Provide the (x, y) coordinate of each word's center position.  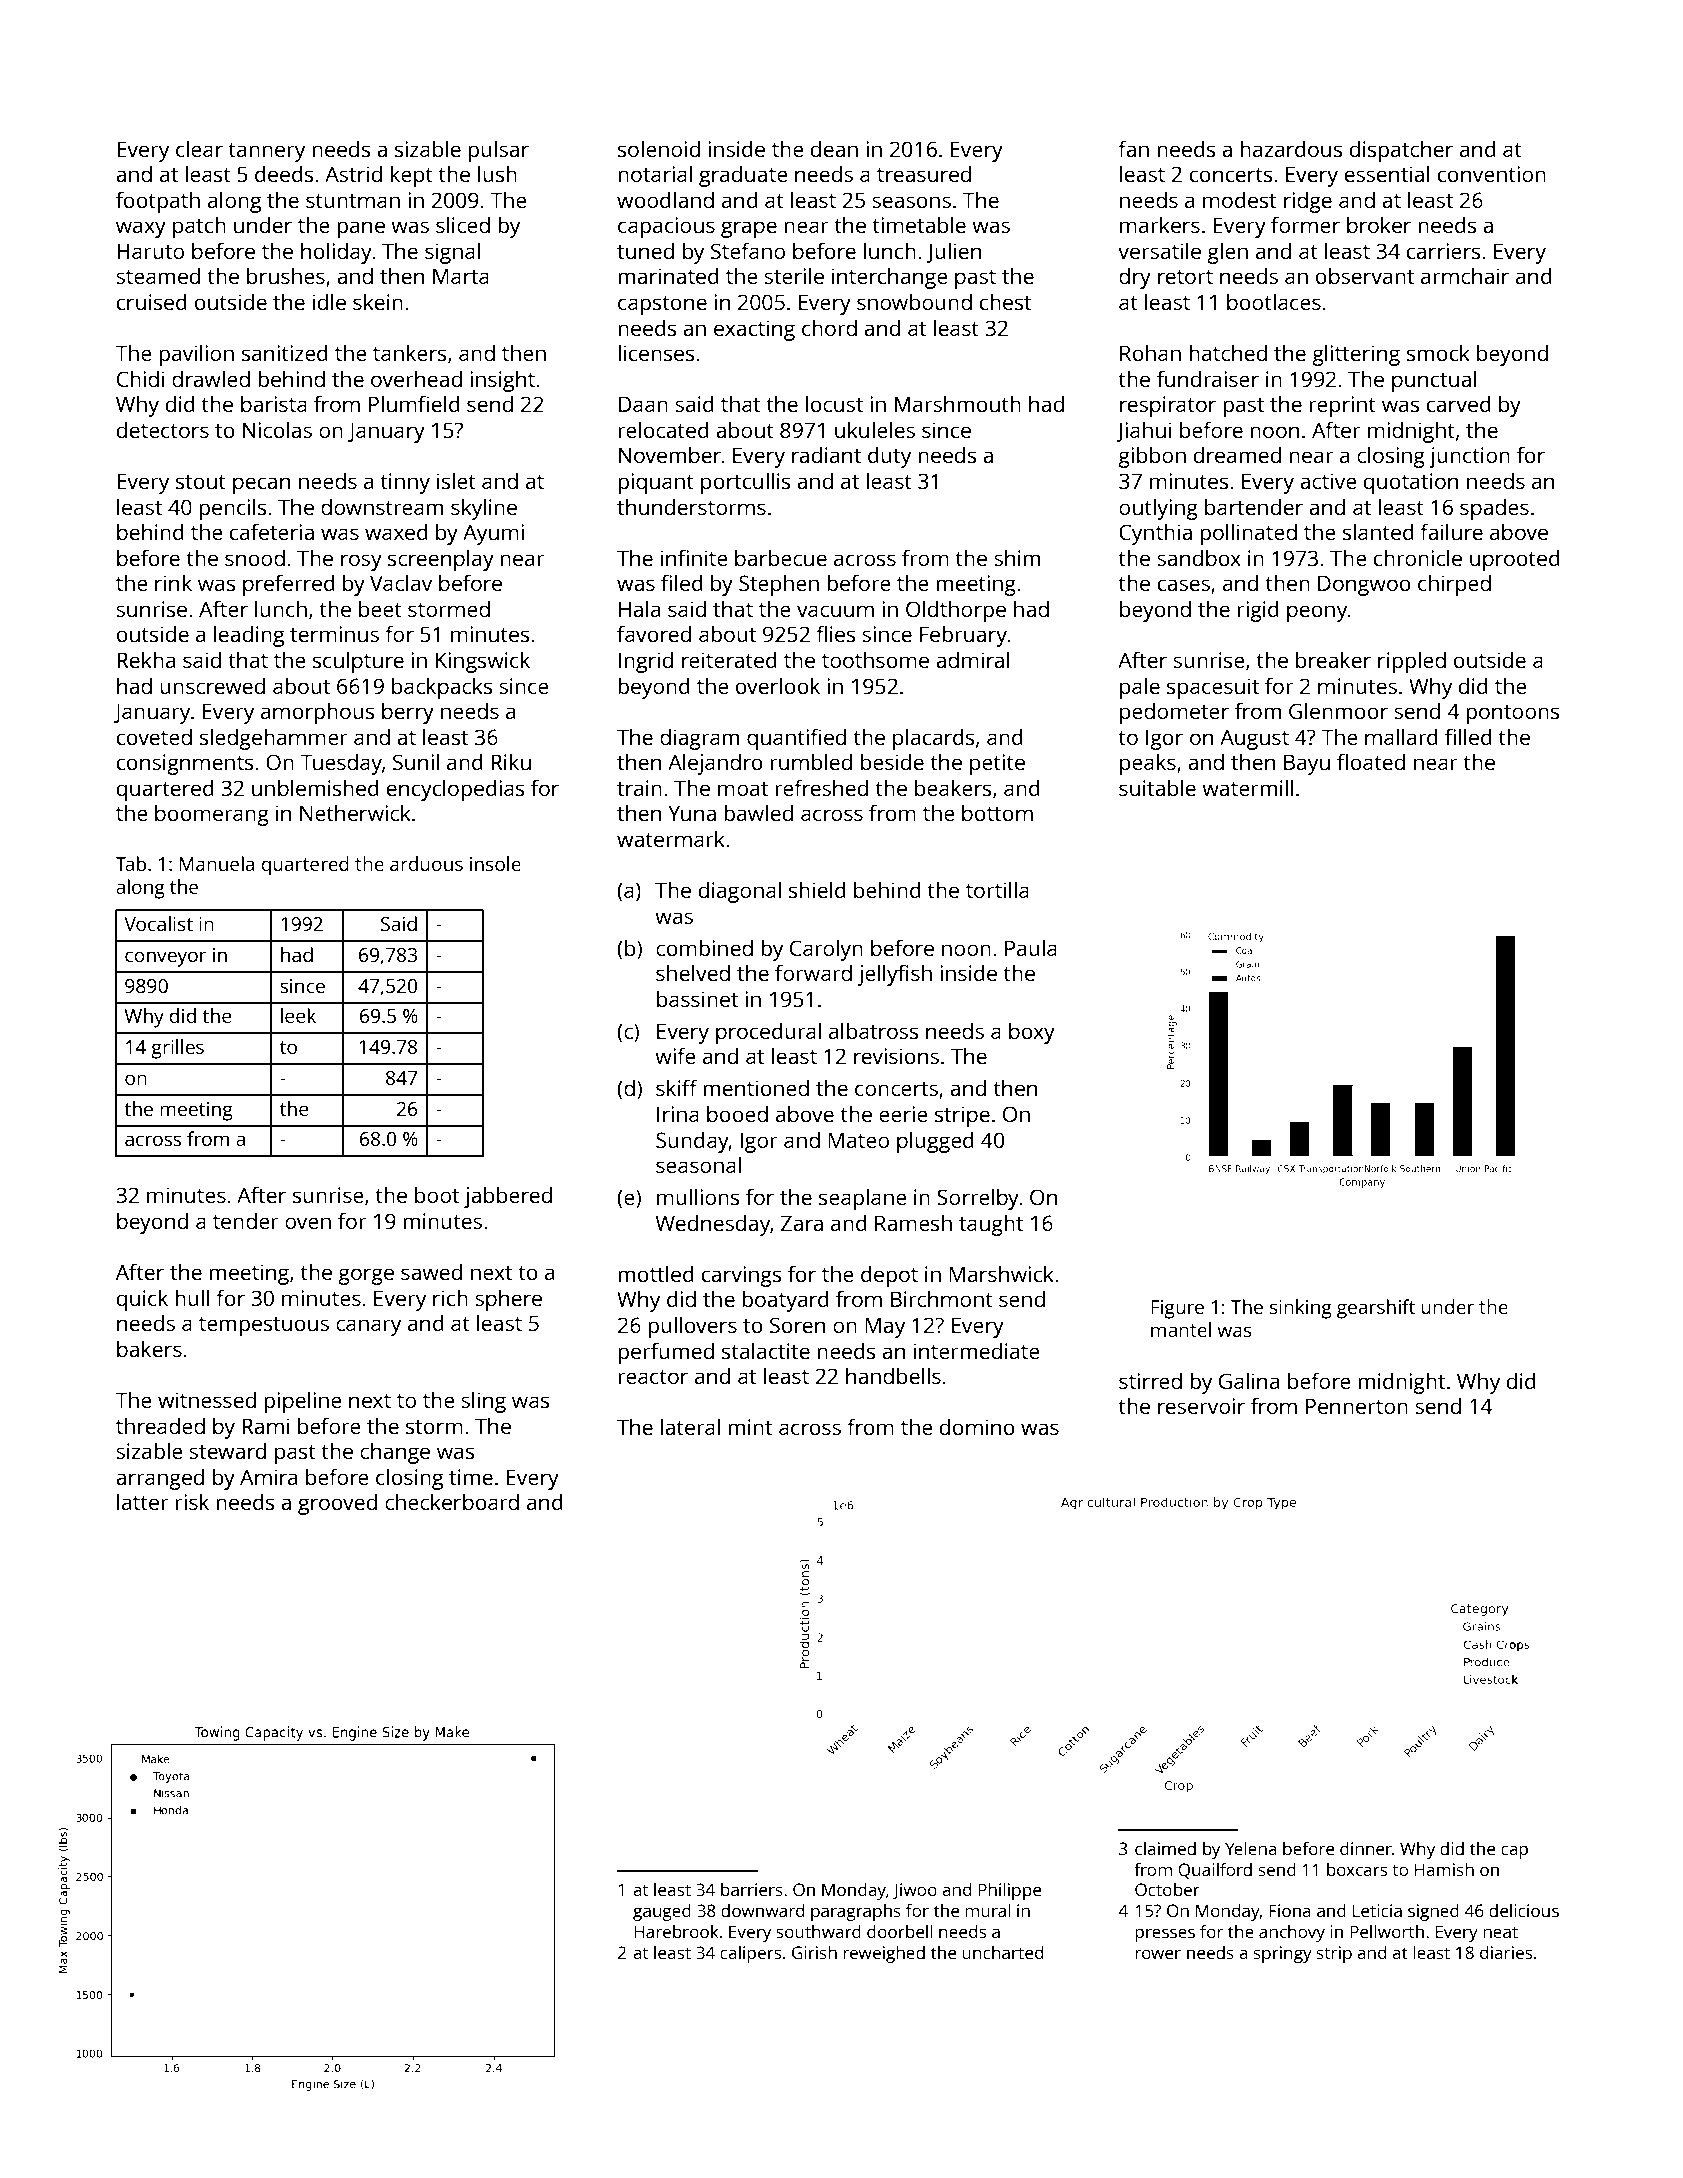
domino (977, 1426)
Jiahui (1143, 431)
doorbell (900, 1931)
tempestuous (264, 1326)
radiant (826, 454)
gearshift (1376, 1309)
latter (143, 1501)
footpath (158, 202)
